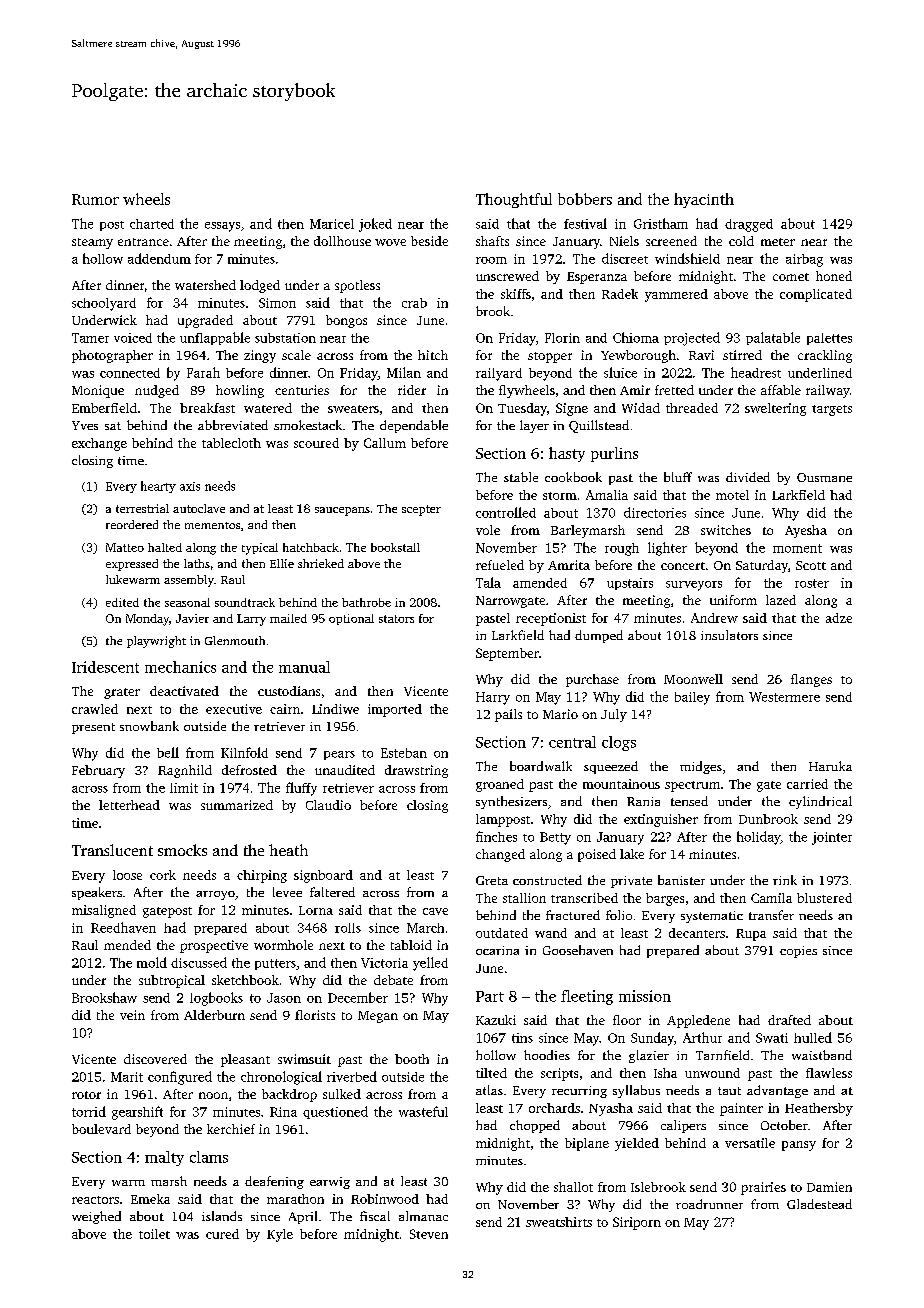 Image resolution: width=924 pixels, height=1308 pixels. What do you see at coordinates (759, 838) in the image?
I see `holiday` at bounding box center [759, 838].
